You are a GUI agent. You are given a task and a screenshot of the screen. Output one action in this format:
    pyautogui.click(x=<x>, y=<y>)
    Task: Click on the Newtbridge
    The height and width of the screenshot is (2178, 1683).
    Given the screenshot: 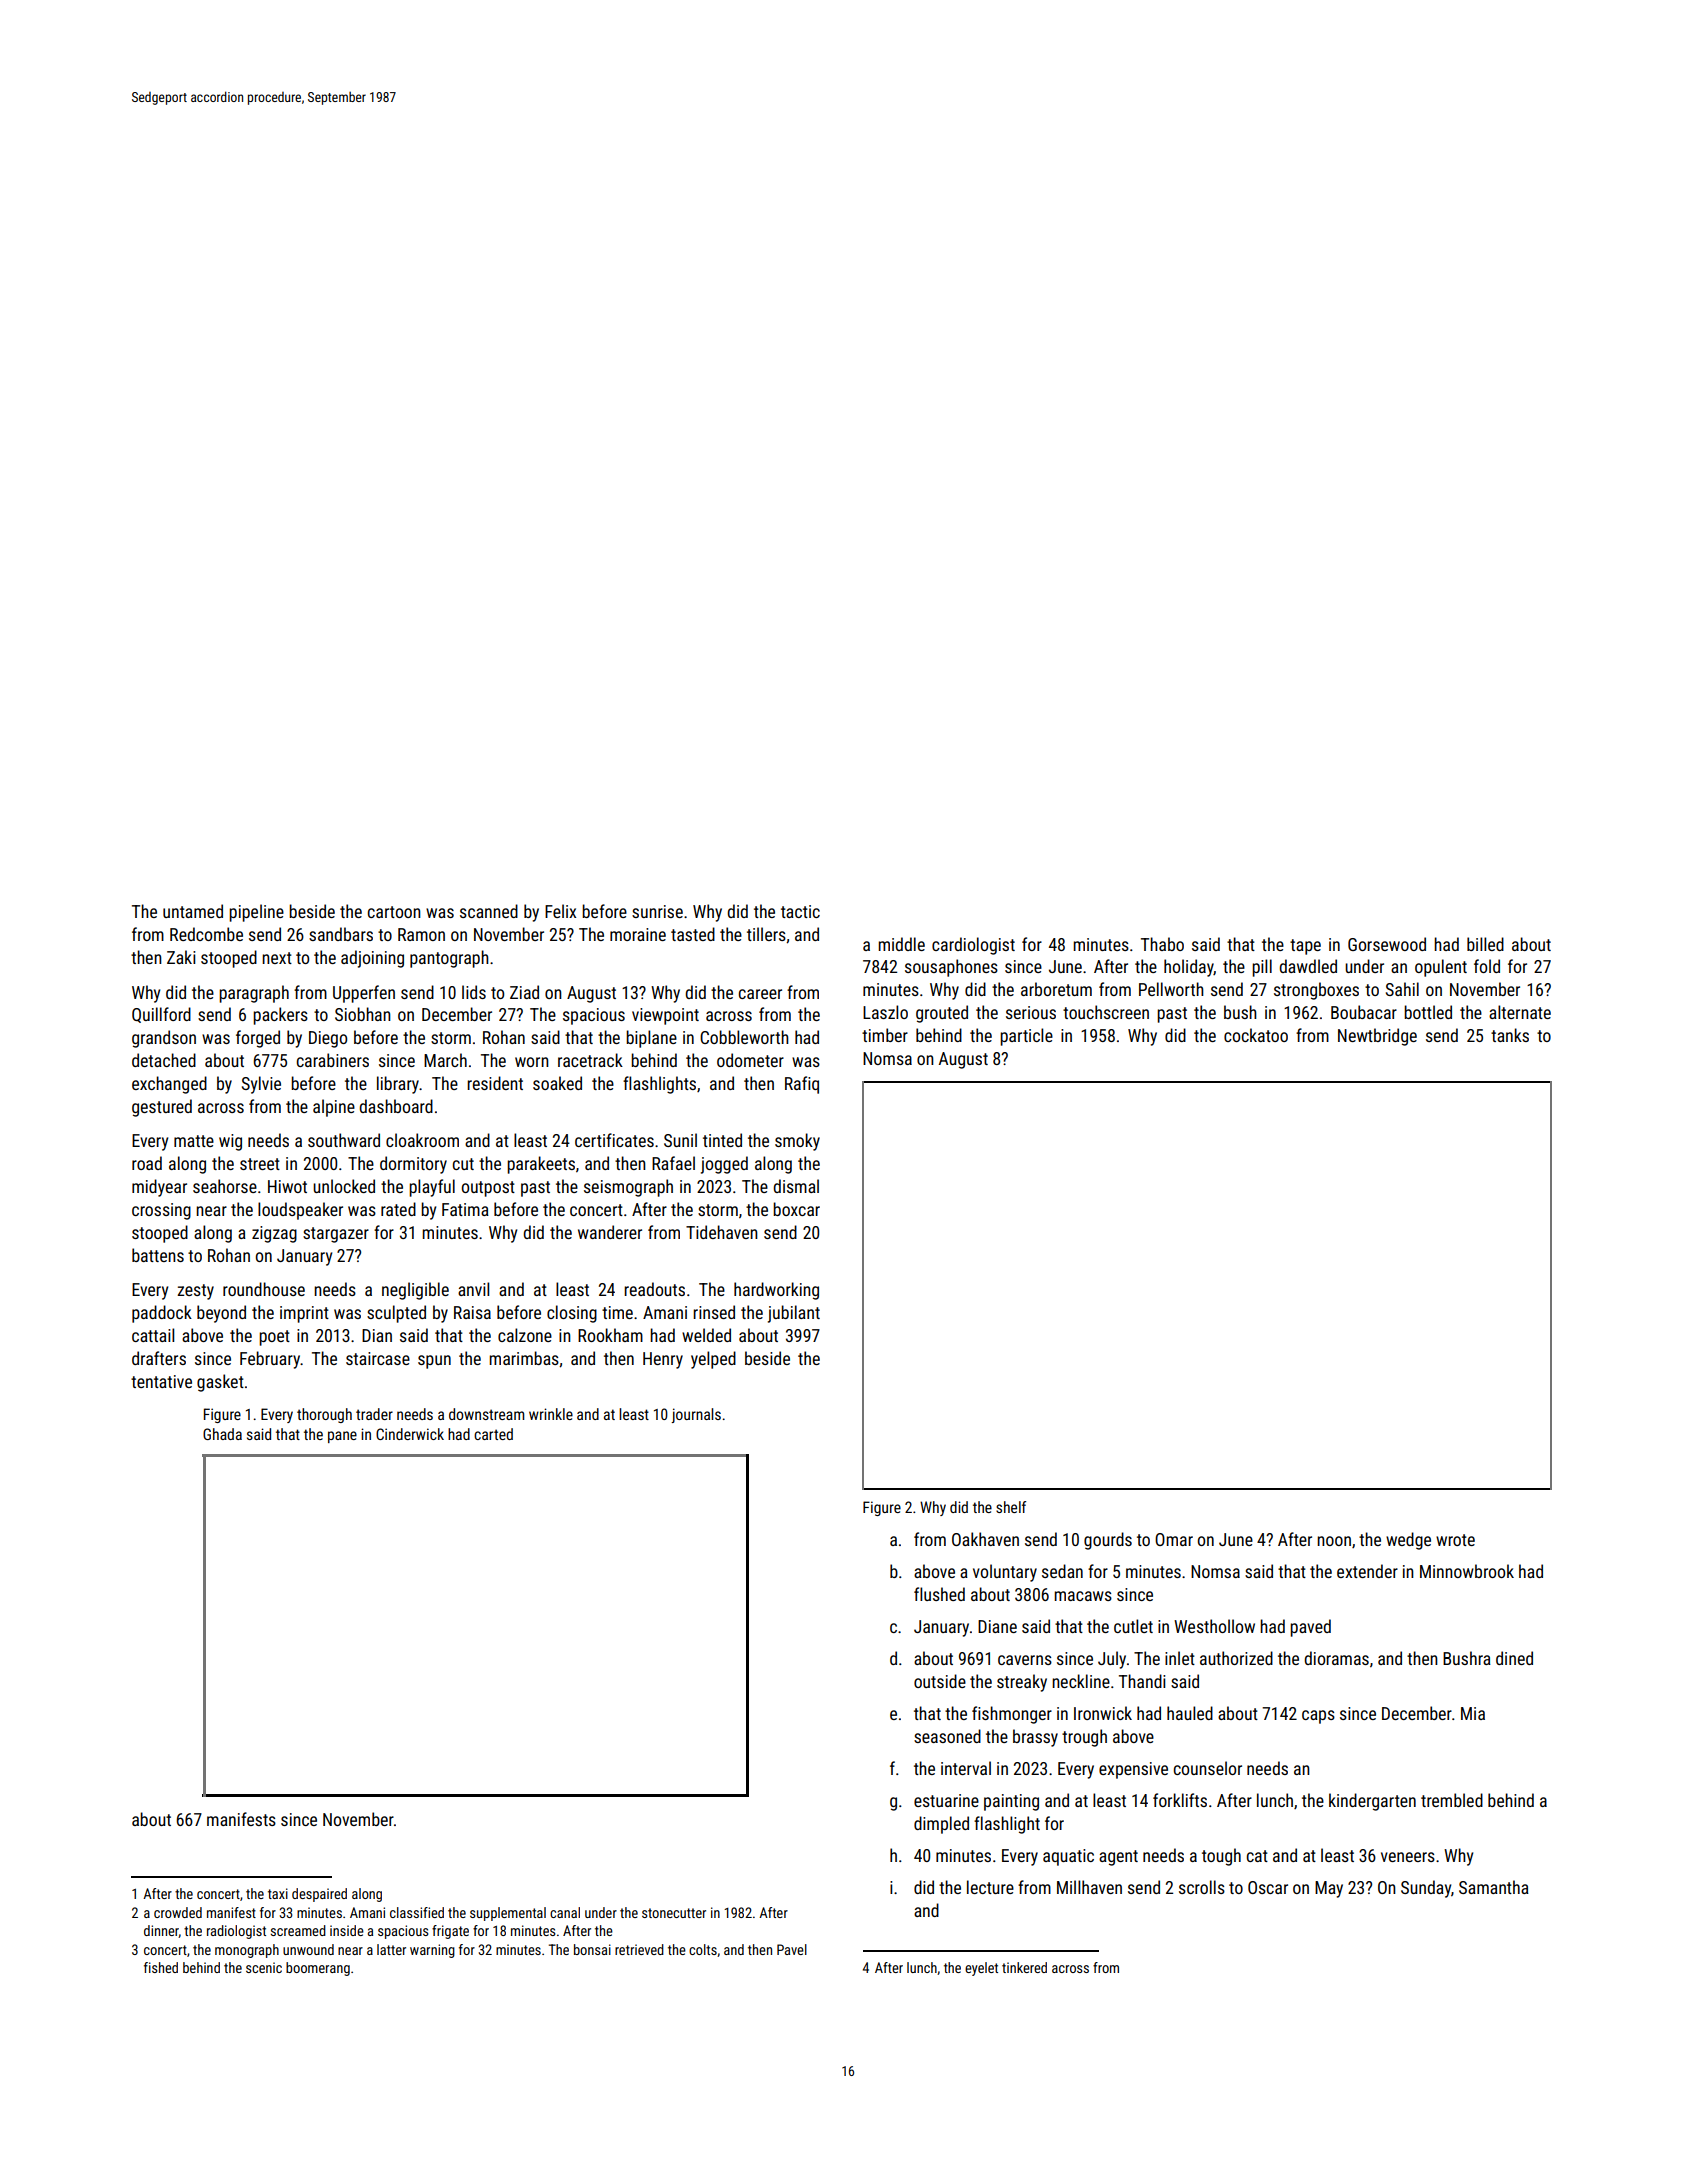 What is the action you would take?
    pyautogui.click(x=1377, y=1037)
